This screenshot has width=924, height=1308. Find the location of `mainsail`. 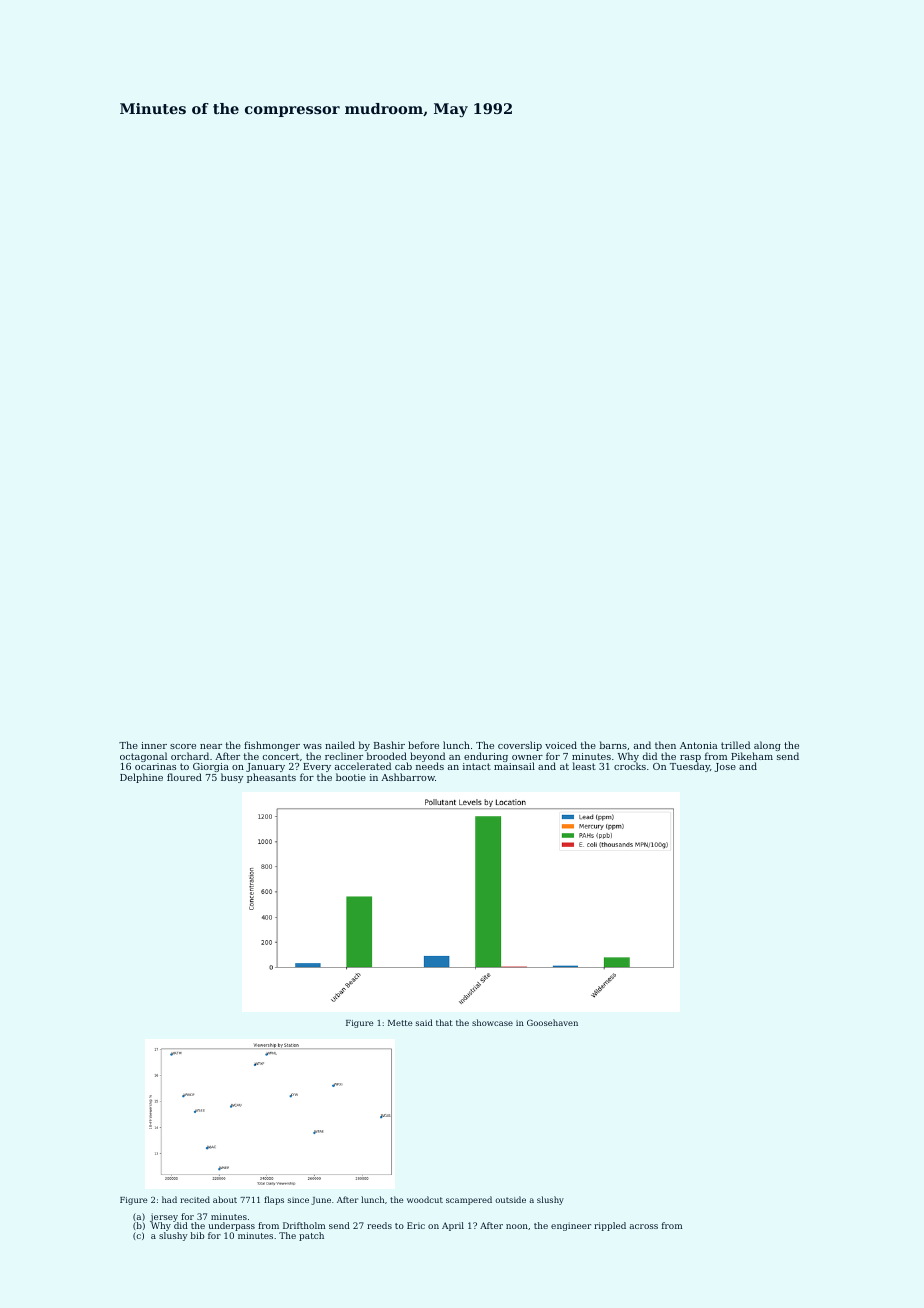

mainsail is located at coordinates (514, 766).
